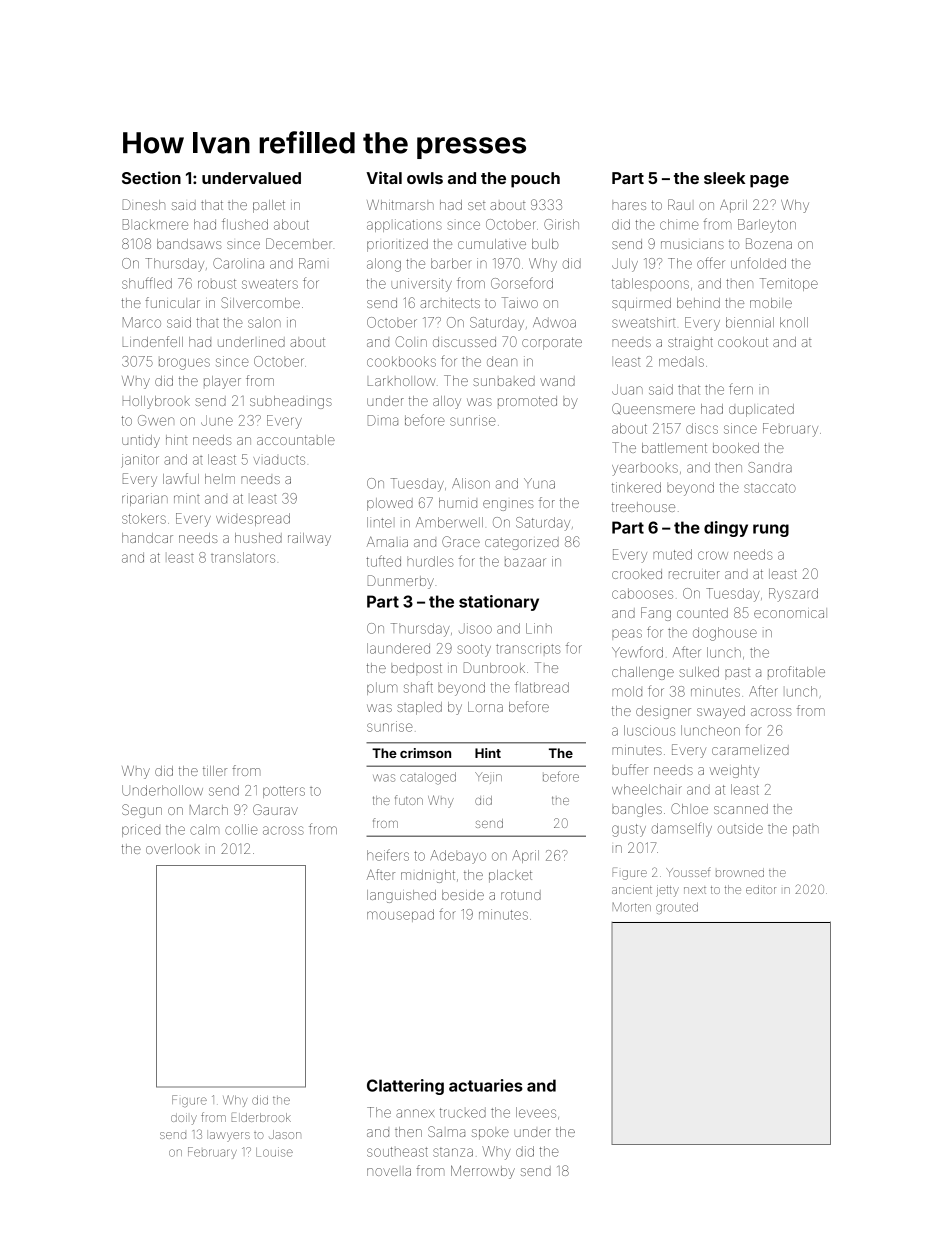 This page has width=952, height=1233. Describe the element at coordinates (142, 811) in the page. I see `Segun` at that location.
